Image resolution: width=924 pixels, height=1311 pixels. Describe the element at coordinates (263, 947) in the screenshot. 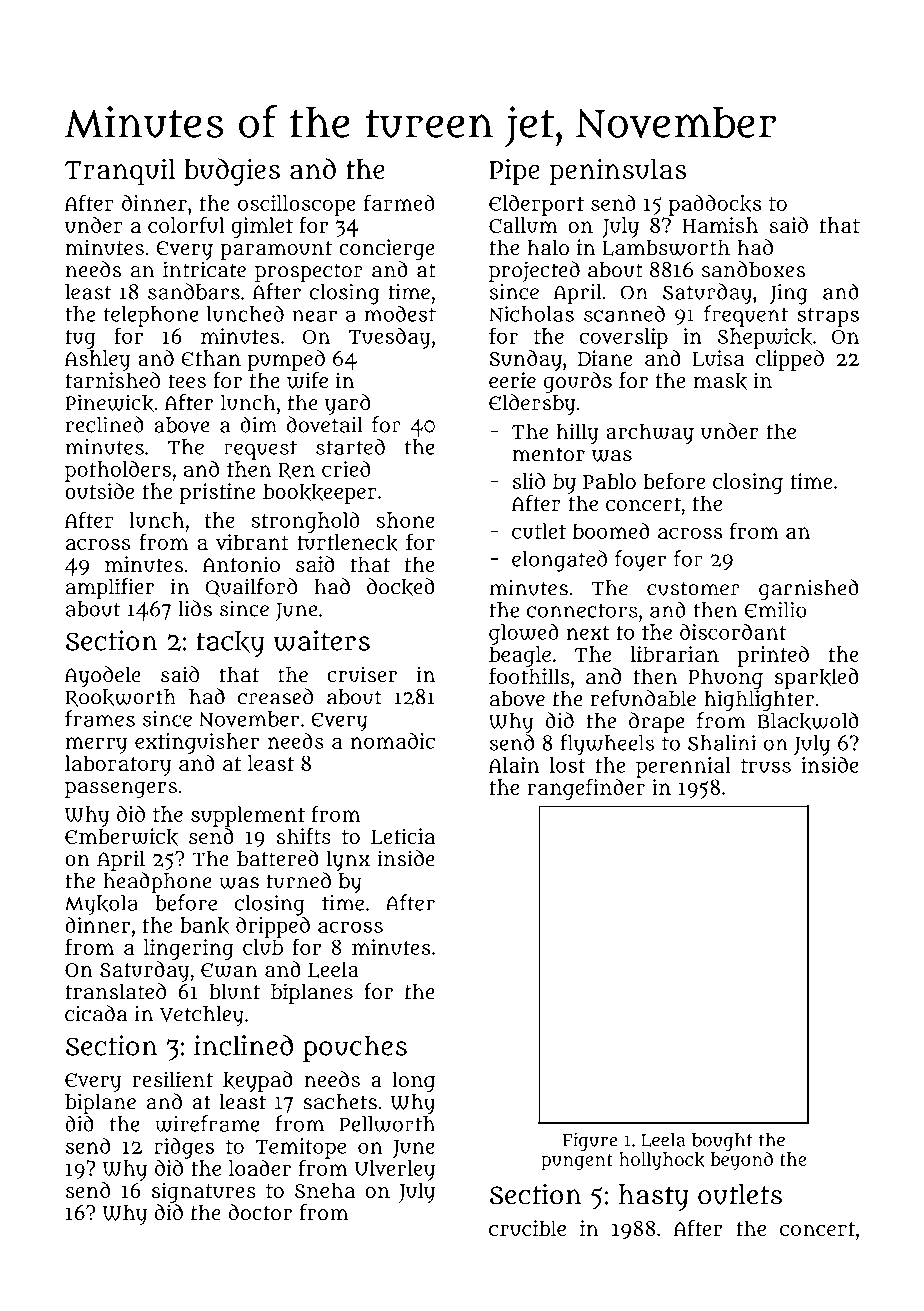

I see `club` at that location.
